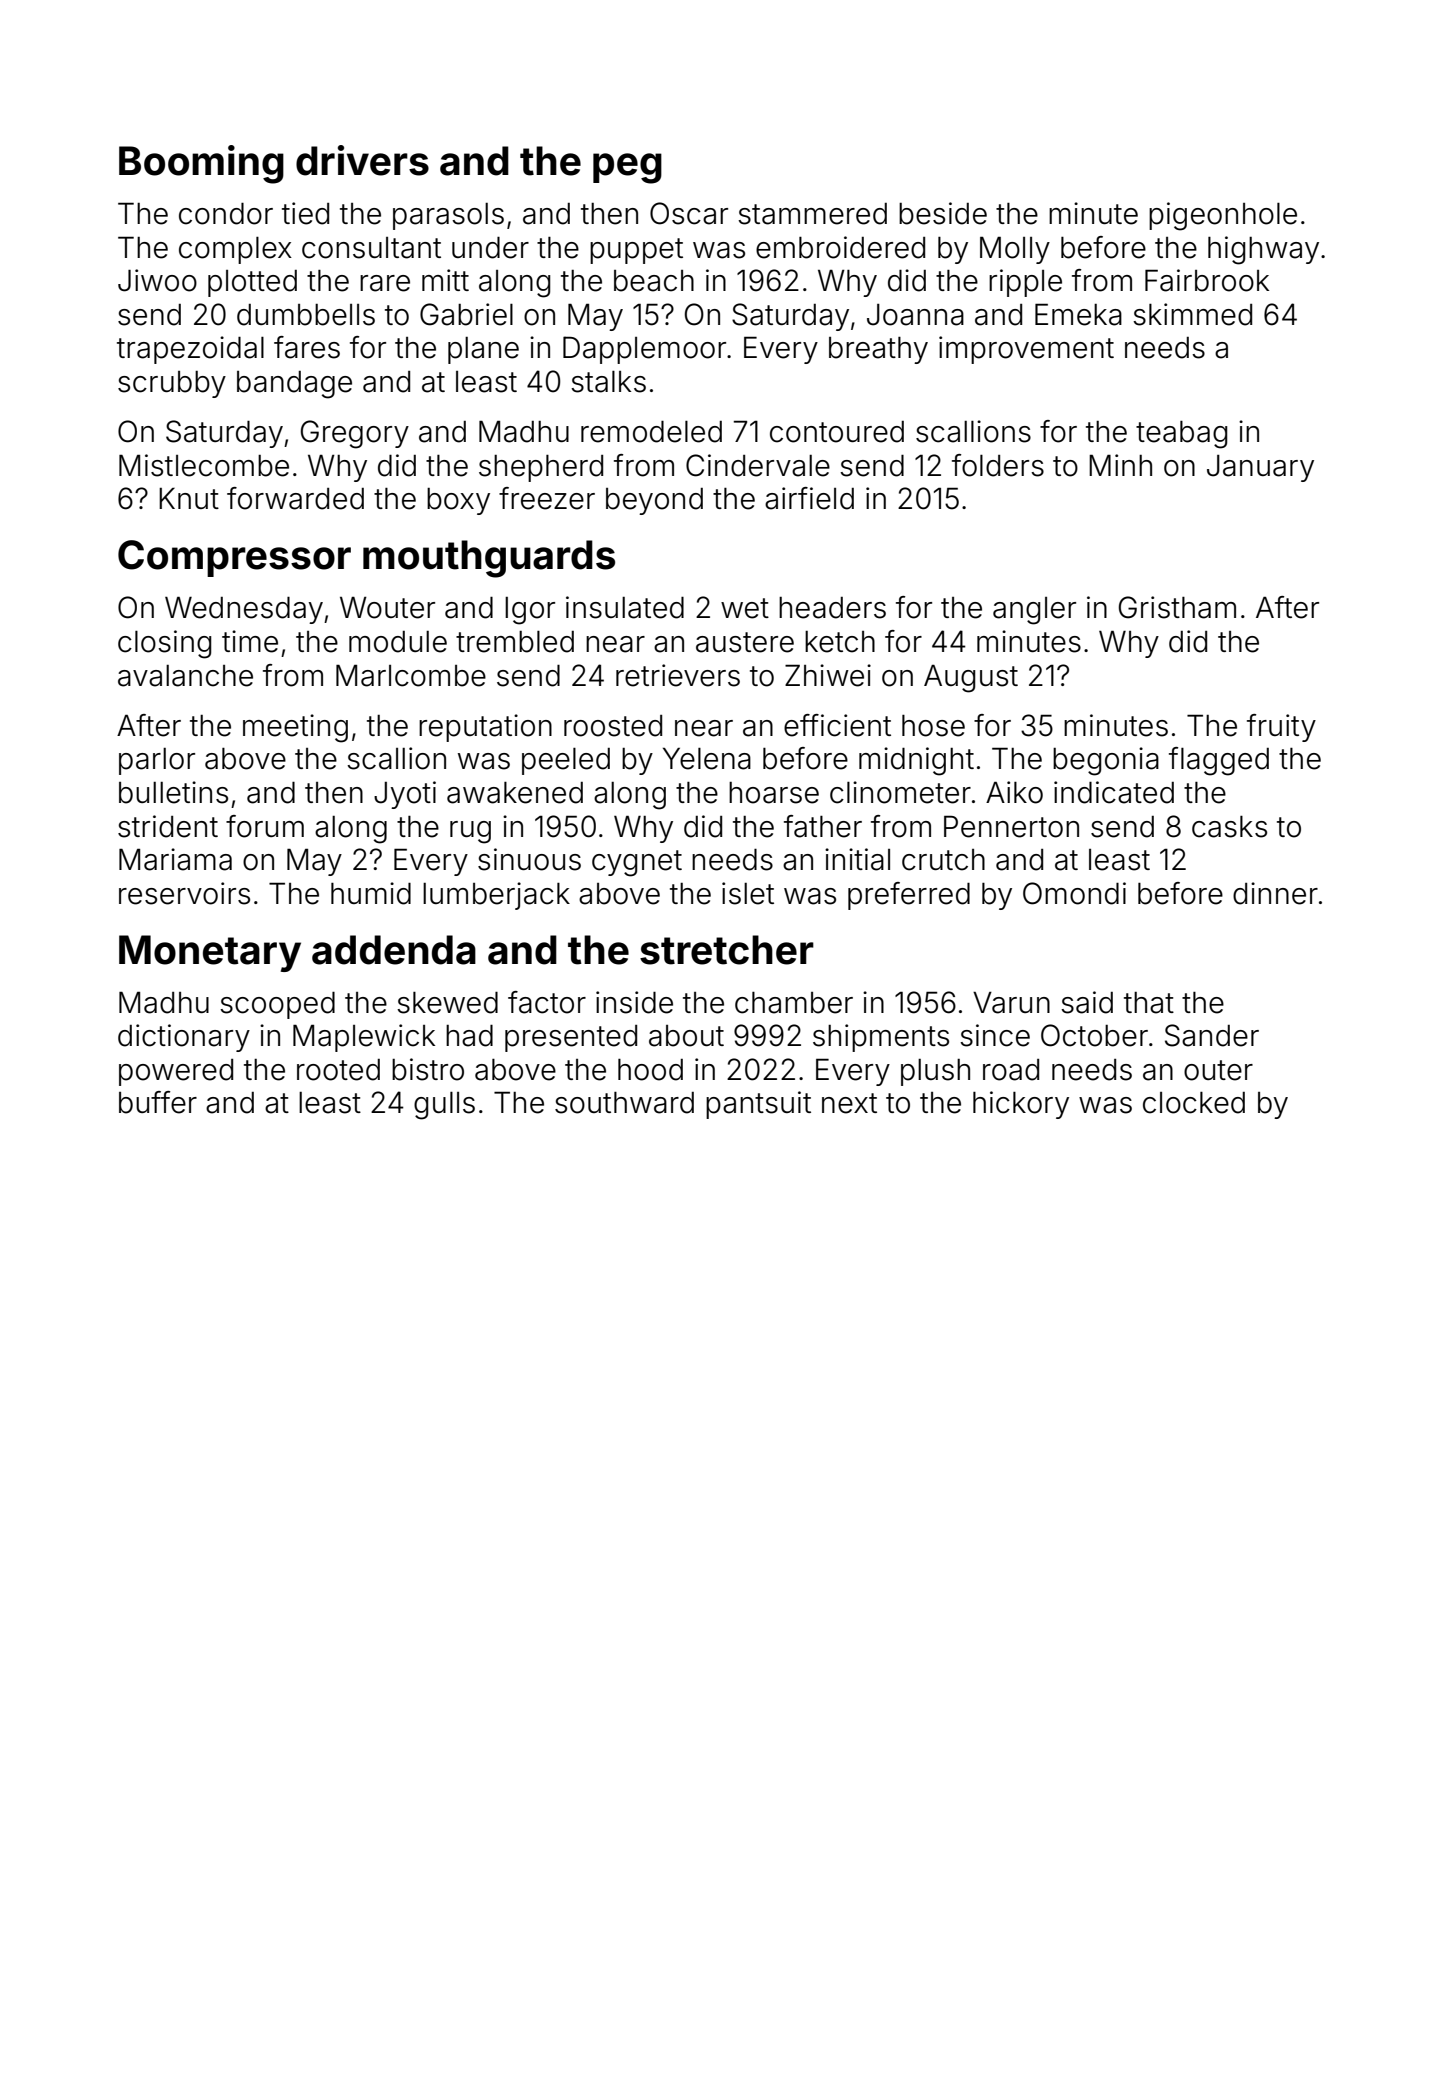  Describe the element at coordinates (1229, 827) in the screenshot. I see `casks` at that location.
